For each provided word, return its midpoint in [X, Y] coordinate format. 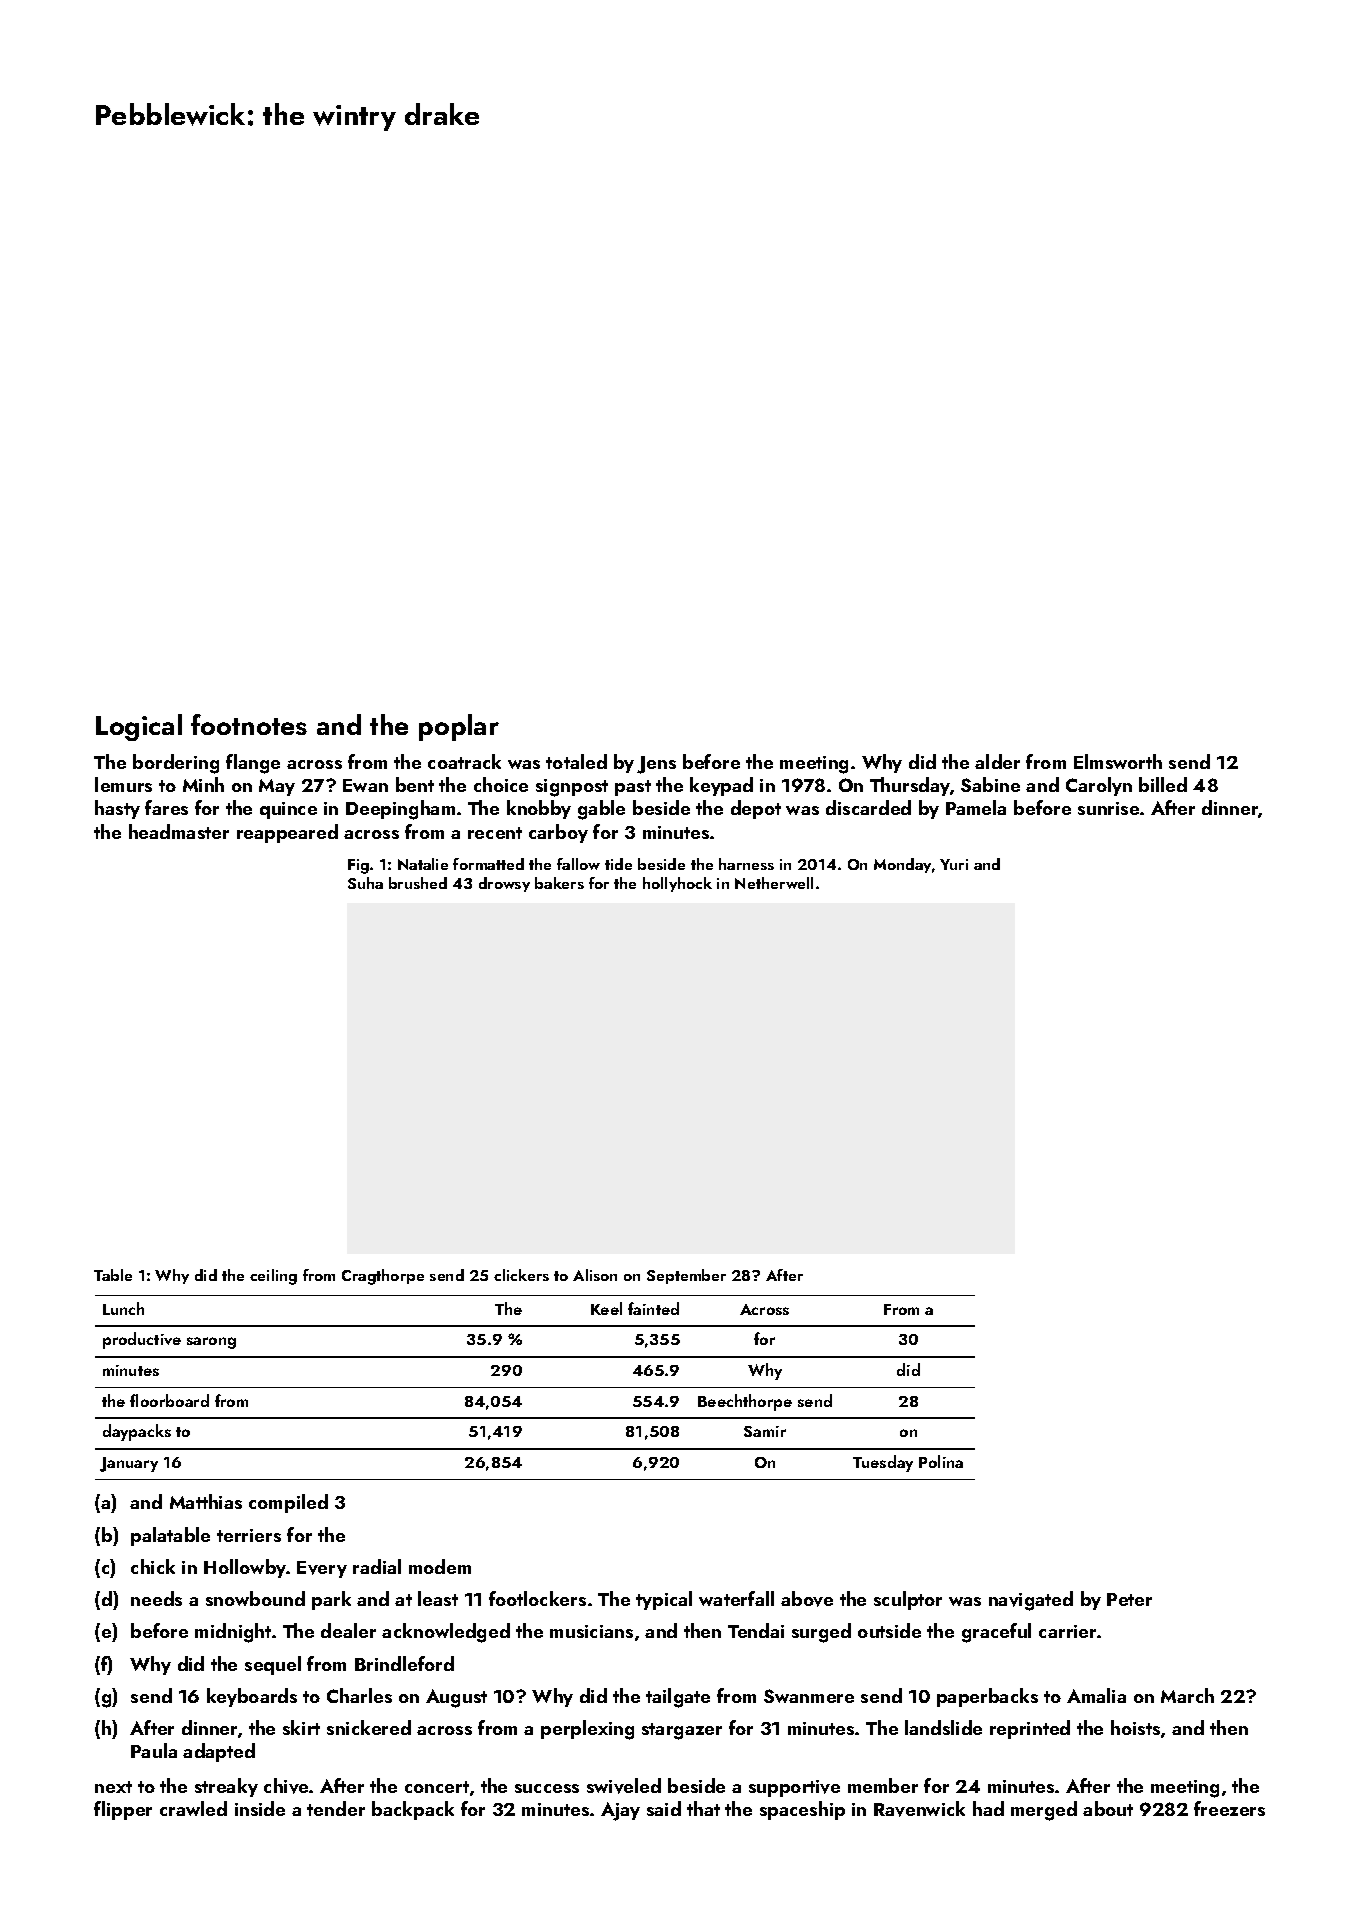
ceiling [273, 1277]
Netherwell [774, 883]
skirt [301, 1727]
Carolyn [1099, 786]
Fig [358, 866]
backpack [413, 1810]
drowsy [504, 884]
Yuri [954, 864]
